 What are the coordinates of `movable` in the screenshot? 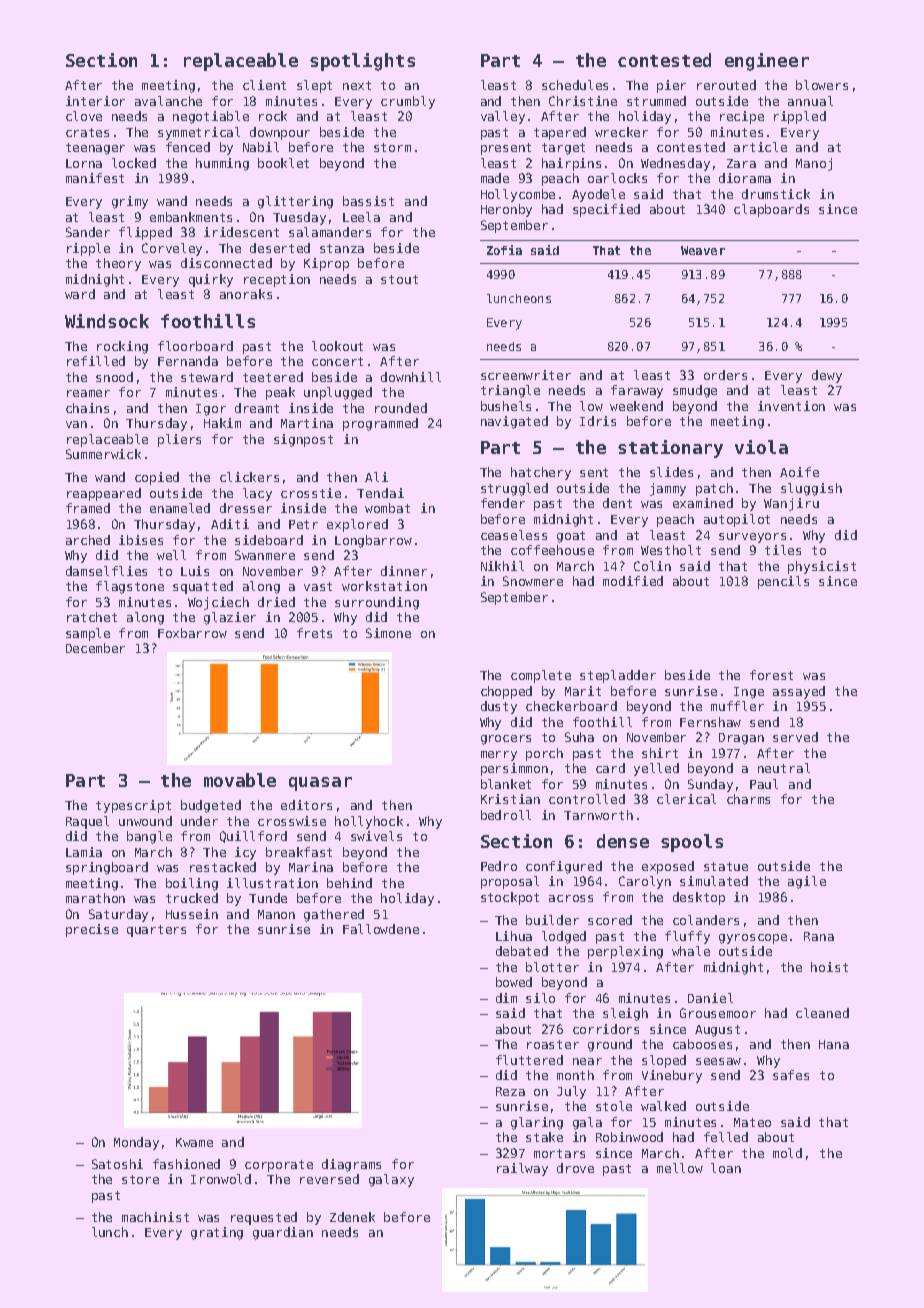 It's located at (240, 780).
